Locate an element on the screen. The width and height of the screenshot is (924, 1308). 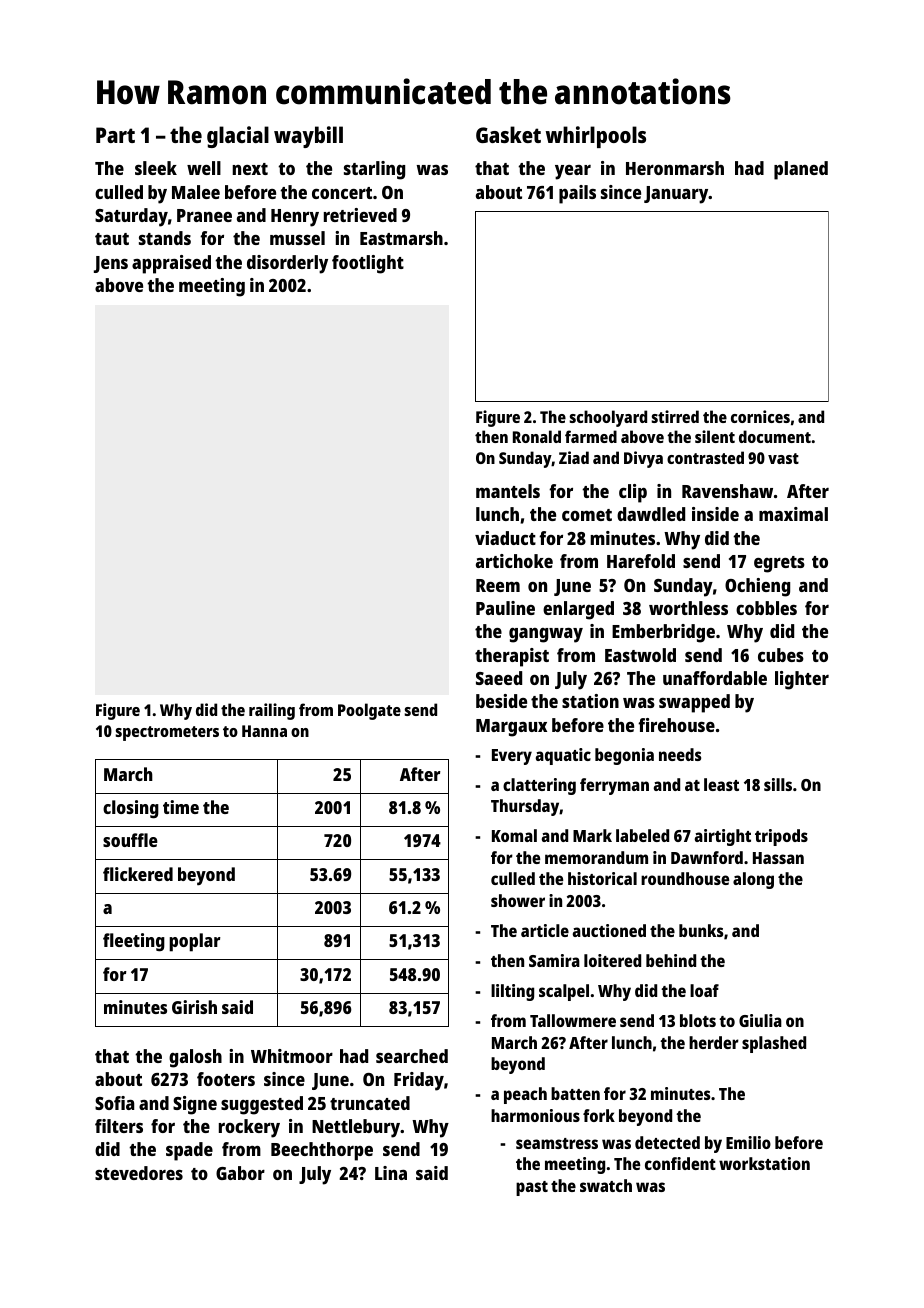
begonia is located at coordinates (624, 756).
